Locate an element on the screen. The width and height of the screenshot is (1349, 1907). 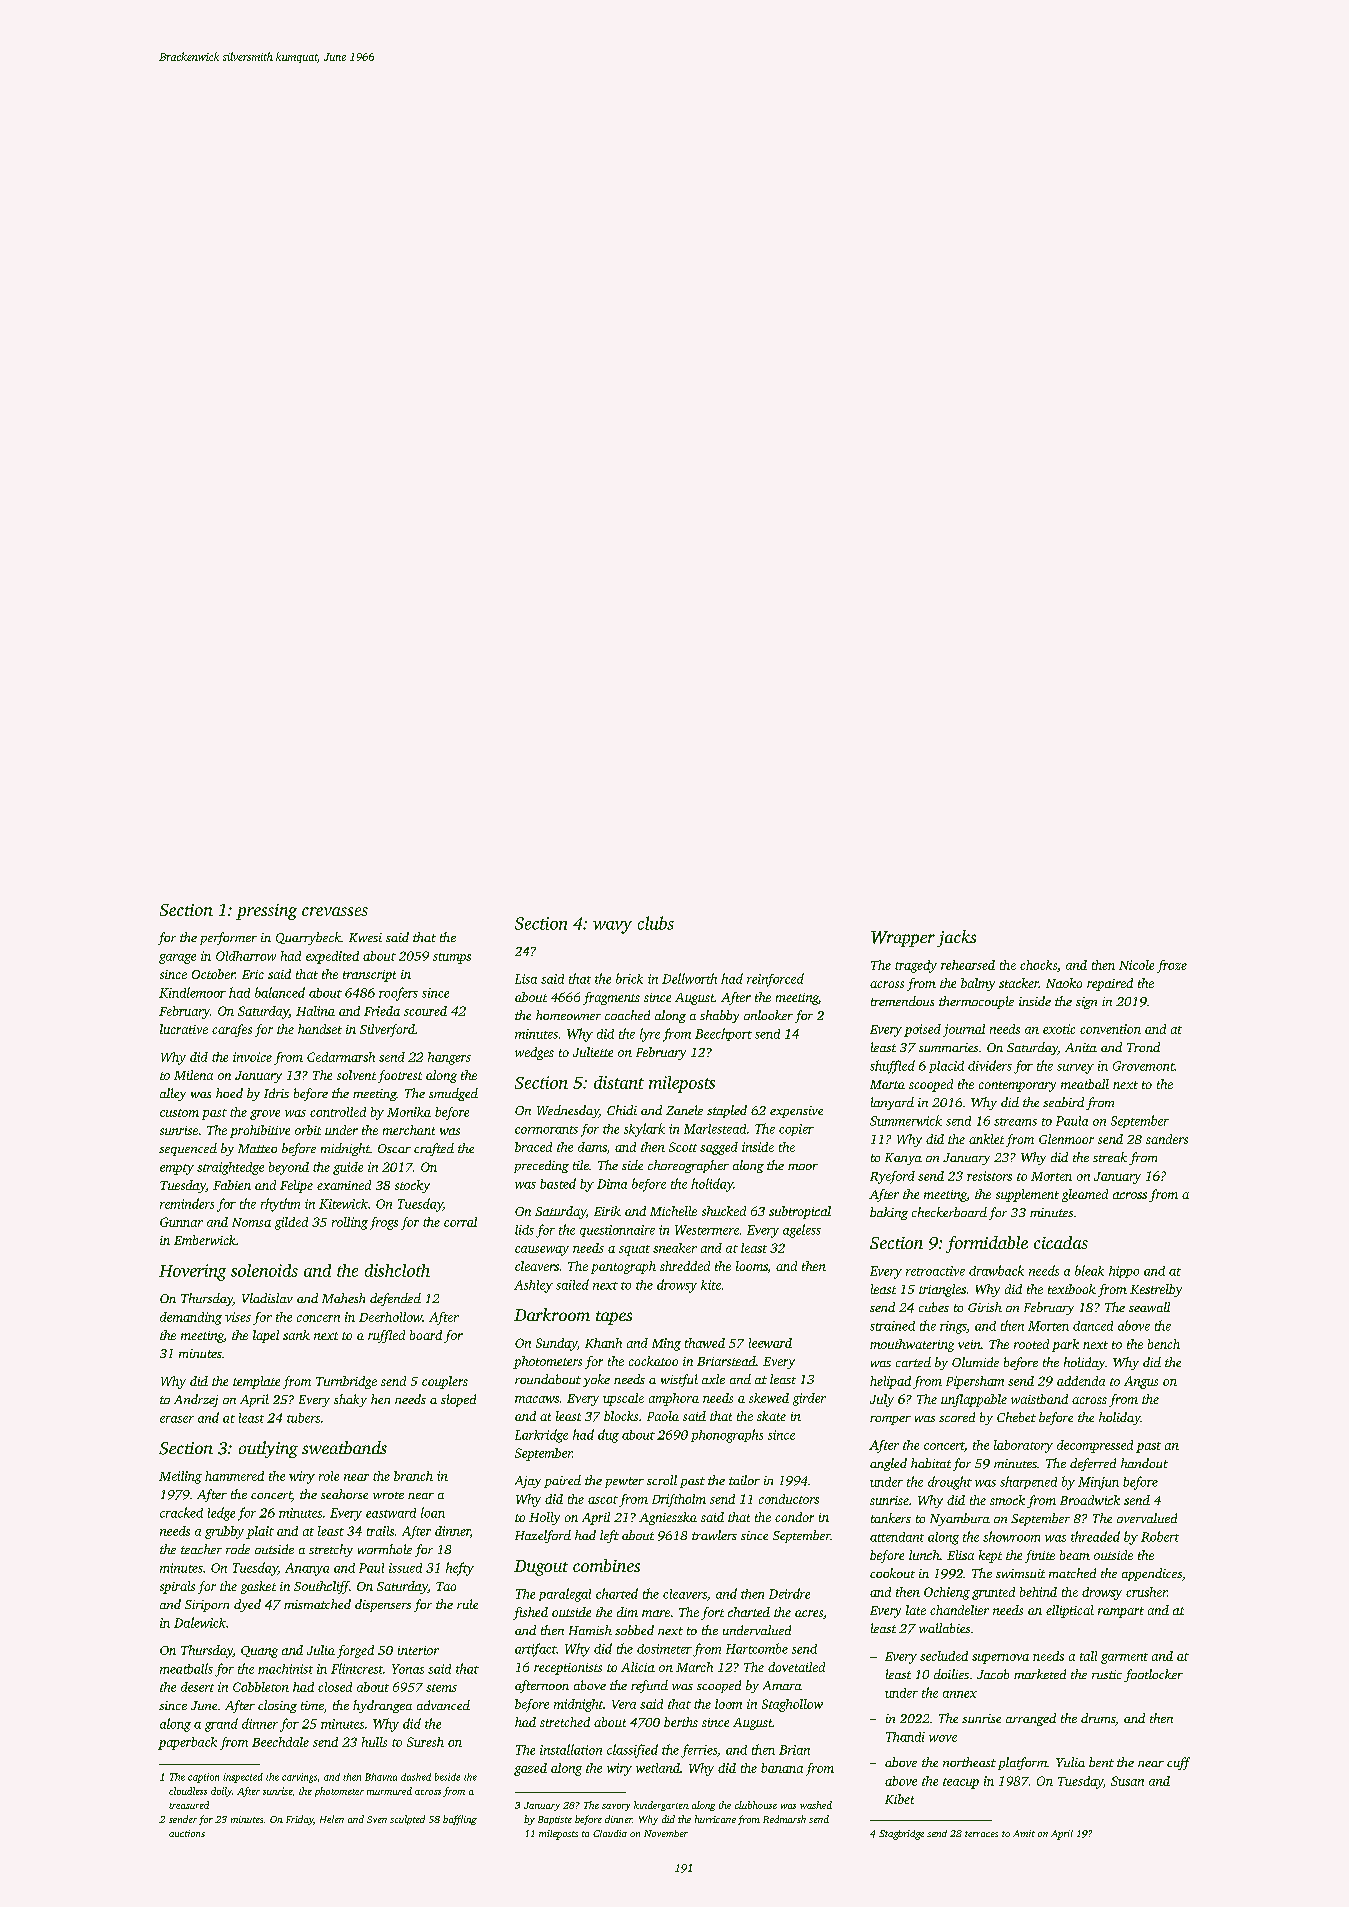
jacks is located at coordinates (956, 938).
